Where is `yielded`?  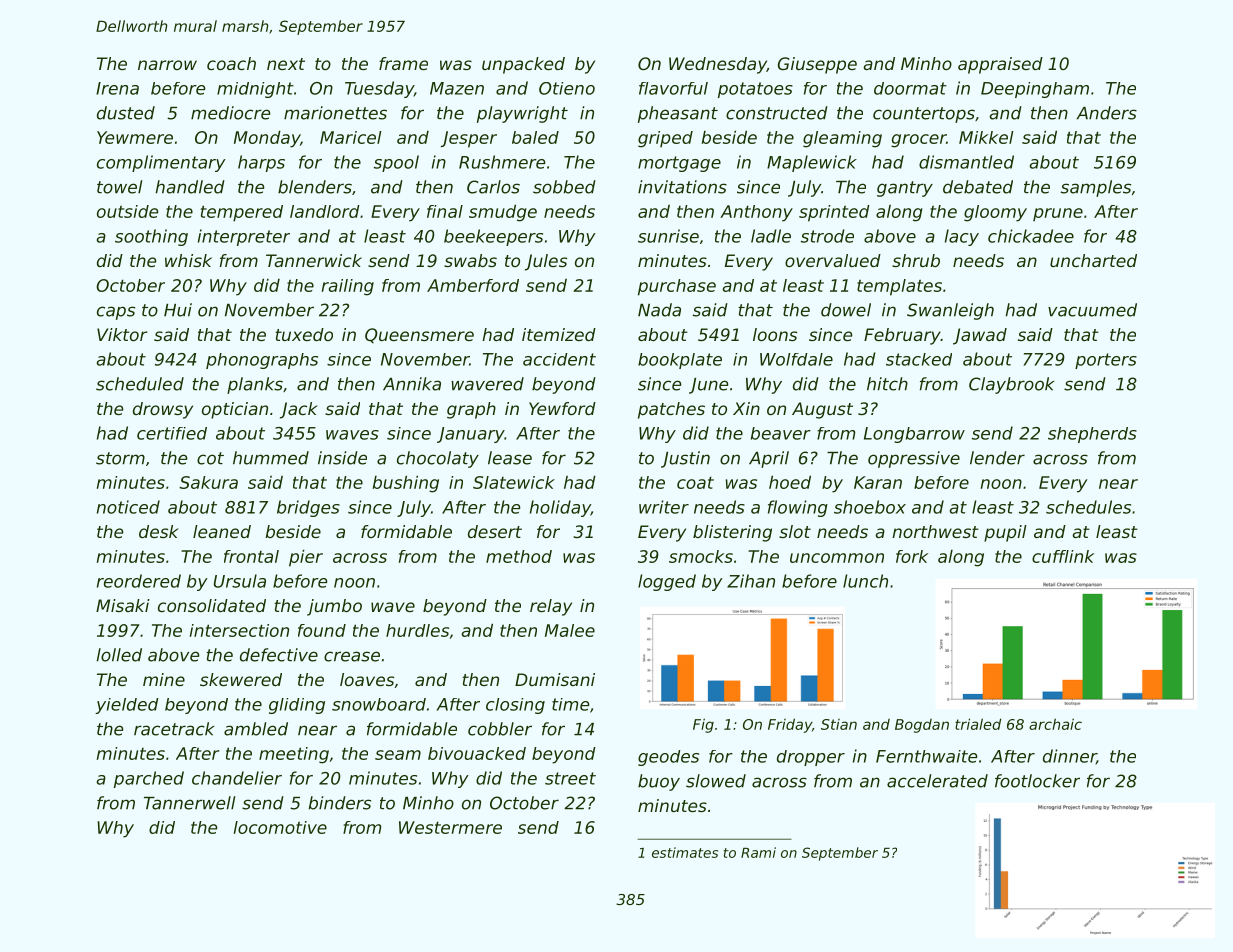 yielded is located at coordinates (127, 706).
